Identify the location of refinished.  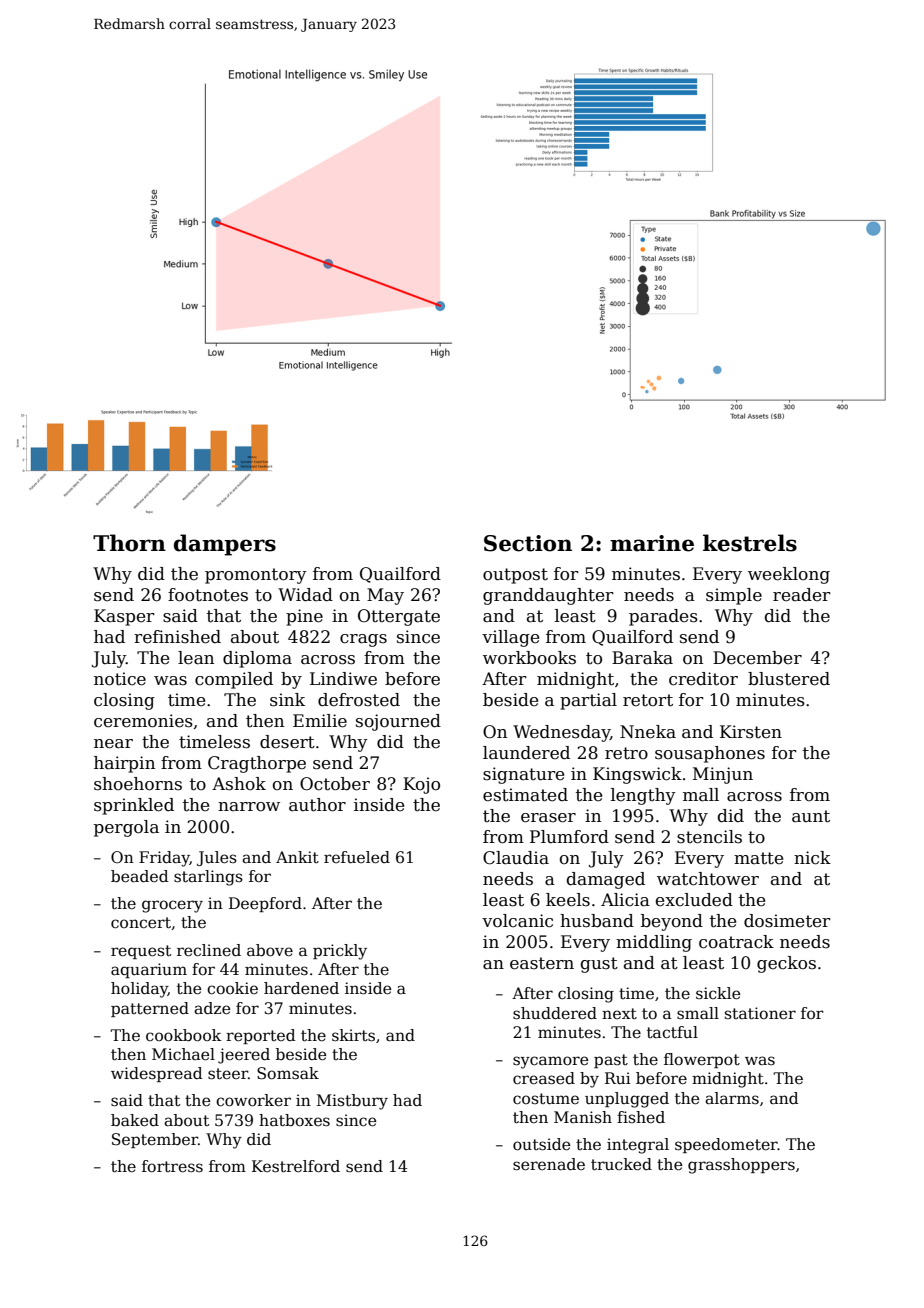
(177, 637).
